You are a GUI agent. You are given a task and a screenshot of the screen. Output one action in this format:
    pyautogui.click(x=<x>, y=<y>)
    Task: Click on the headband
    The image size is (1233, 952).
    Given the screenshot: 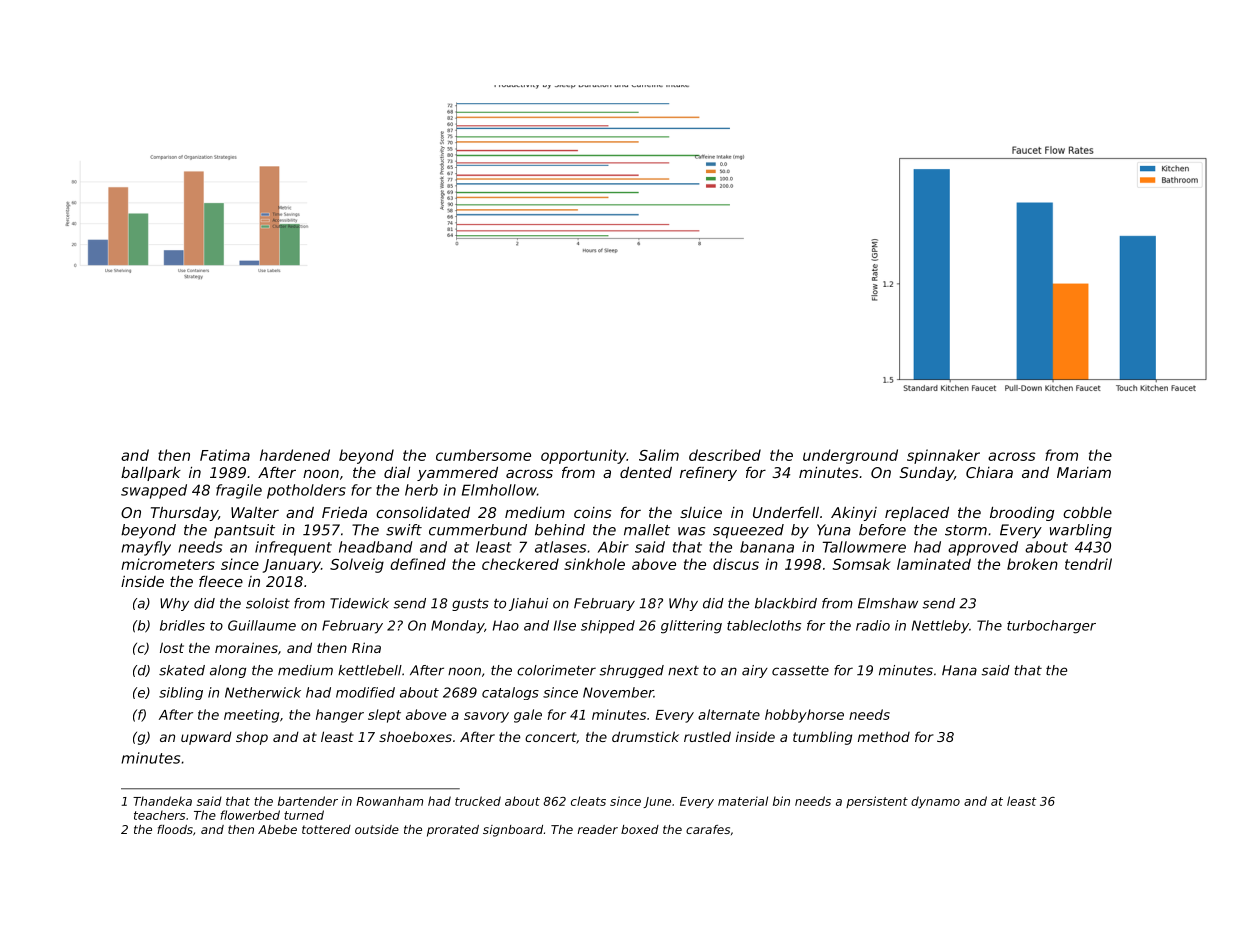 What is the action you would take?
    pyautogui.click(x=376, y=547)
